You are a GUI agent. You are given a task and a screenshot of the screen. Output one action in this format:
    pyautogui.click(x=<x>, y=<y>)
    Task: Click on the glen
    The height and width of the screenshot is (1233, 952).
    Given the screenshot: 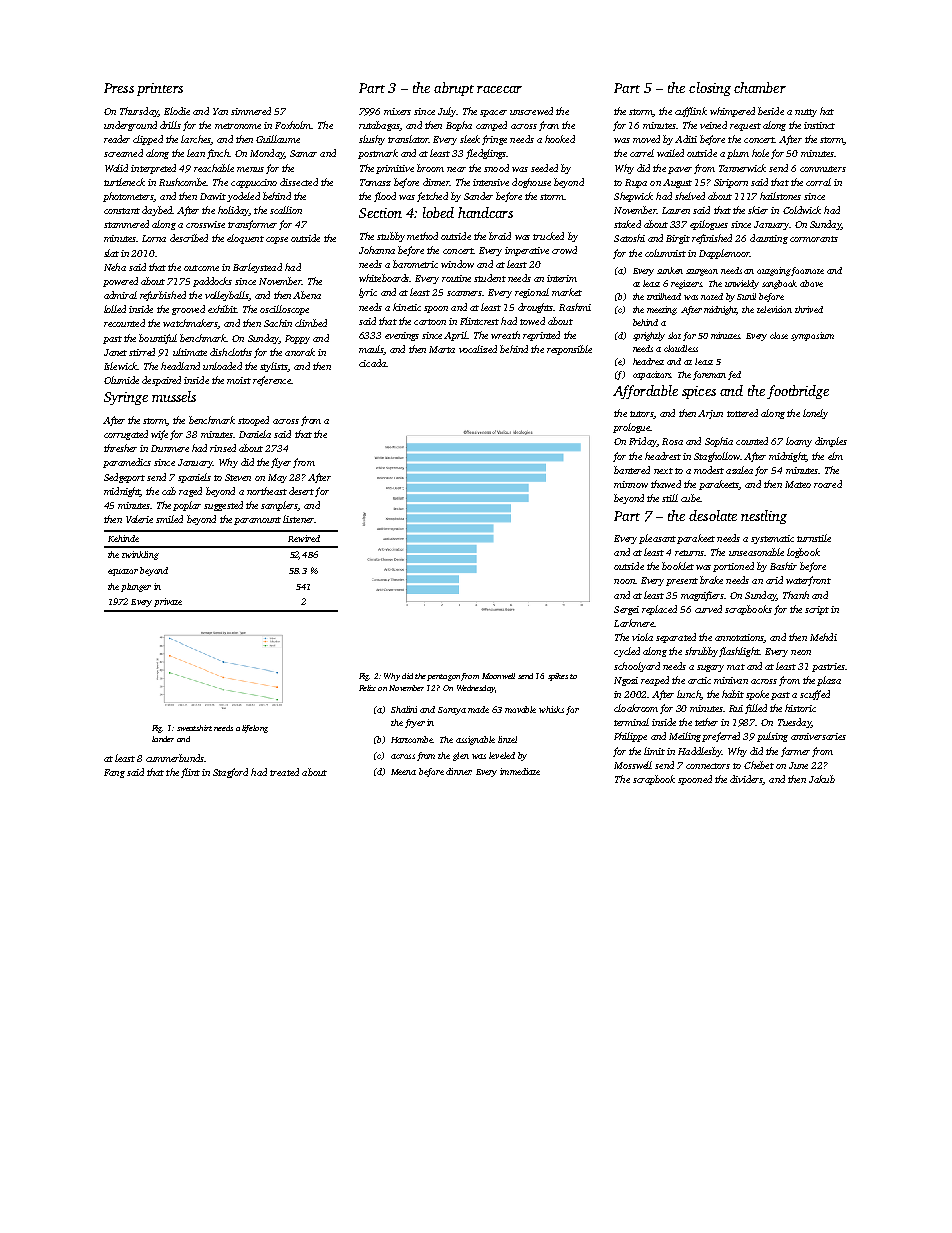 What is the action you would take?
    pyautogui.click(x=461, y=756)
